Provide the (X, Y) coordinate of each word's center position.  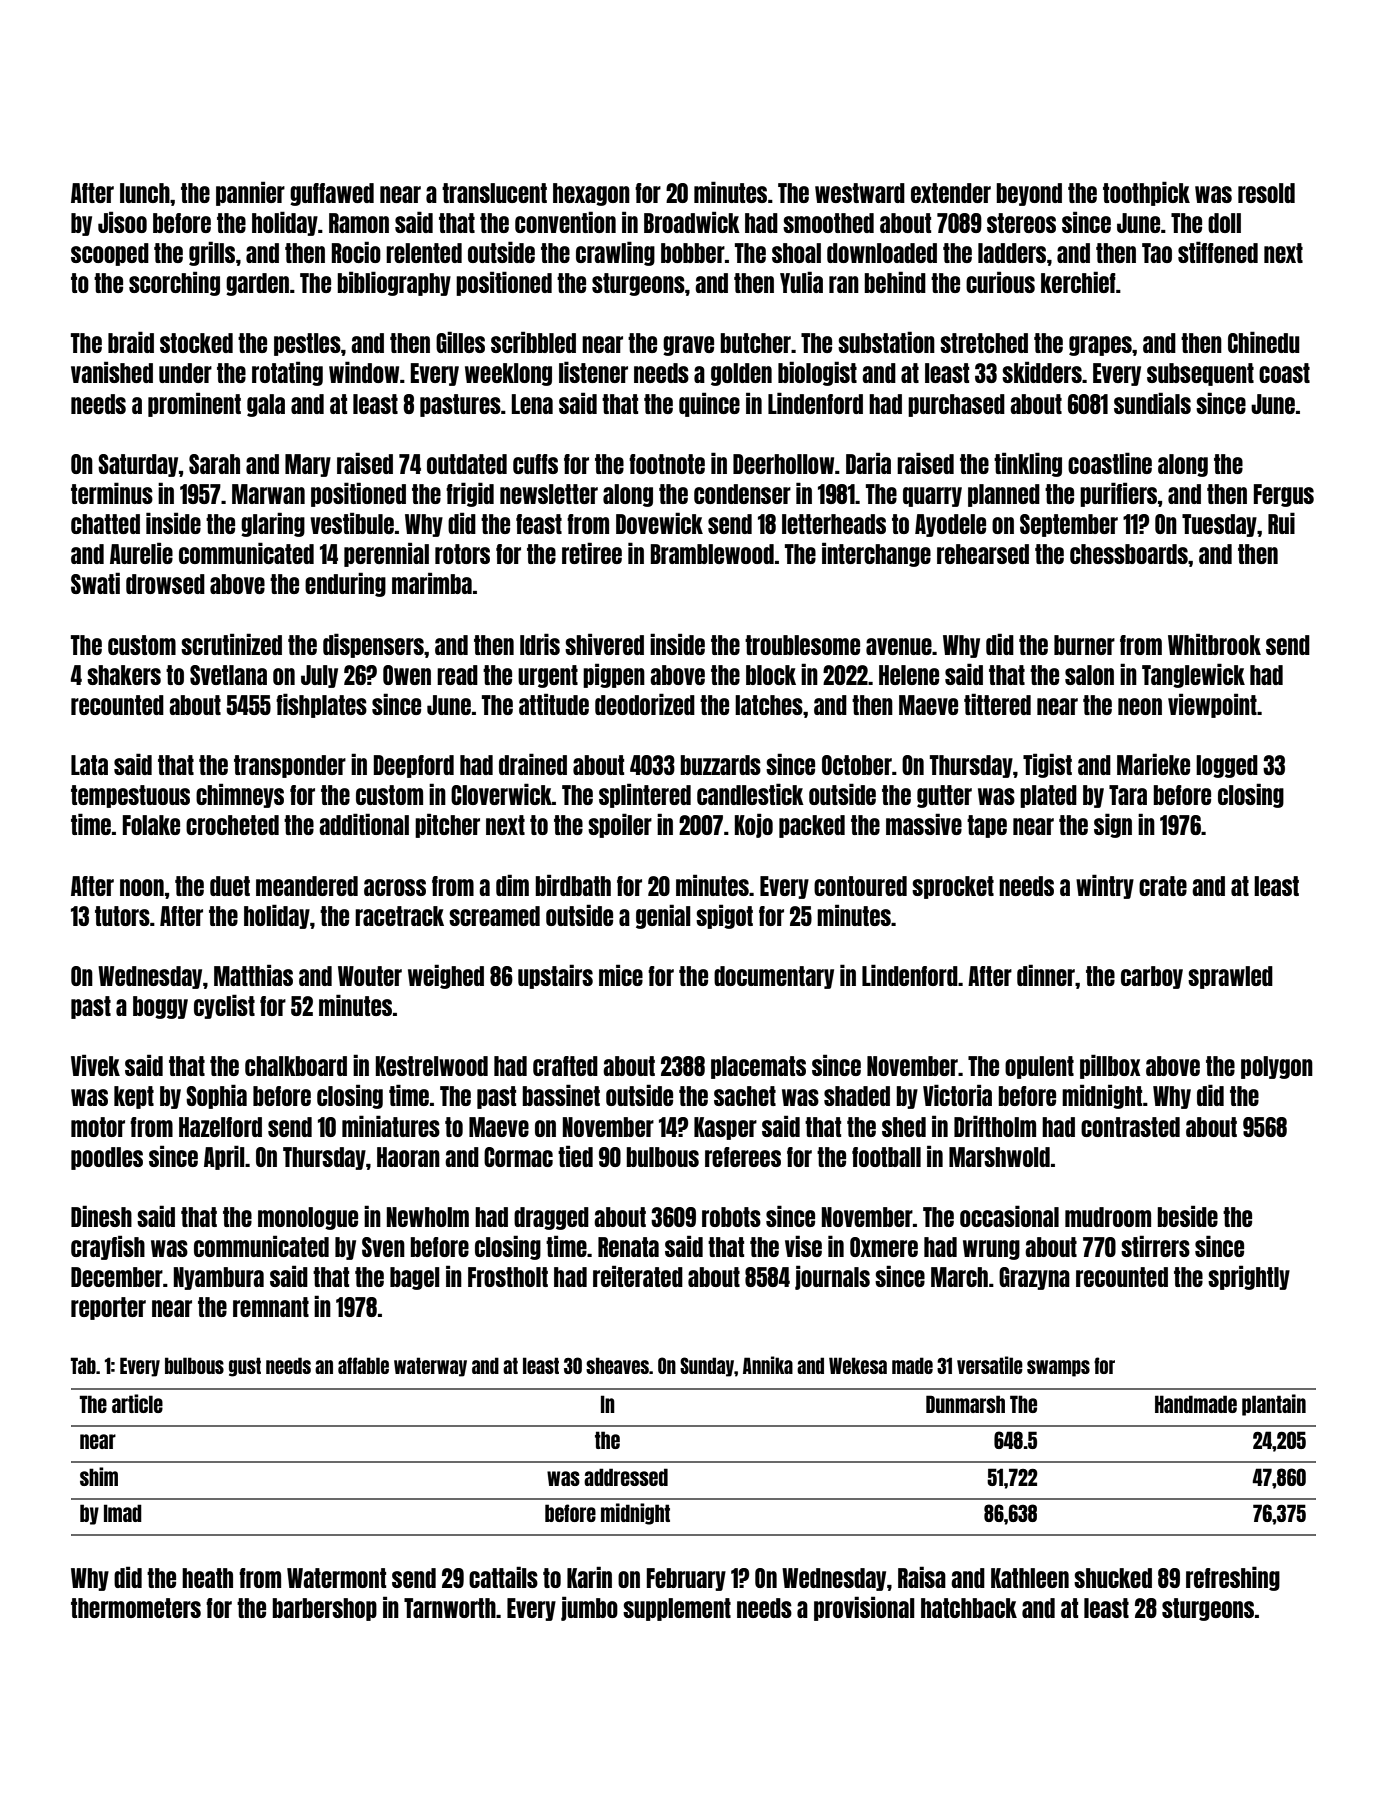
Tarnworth (450, 1608)
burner (1084, 645)
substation (886, 342)
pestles (307, 344)
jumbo (589, 1608)
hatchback (969, 1608)
